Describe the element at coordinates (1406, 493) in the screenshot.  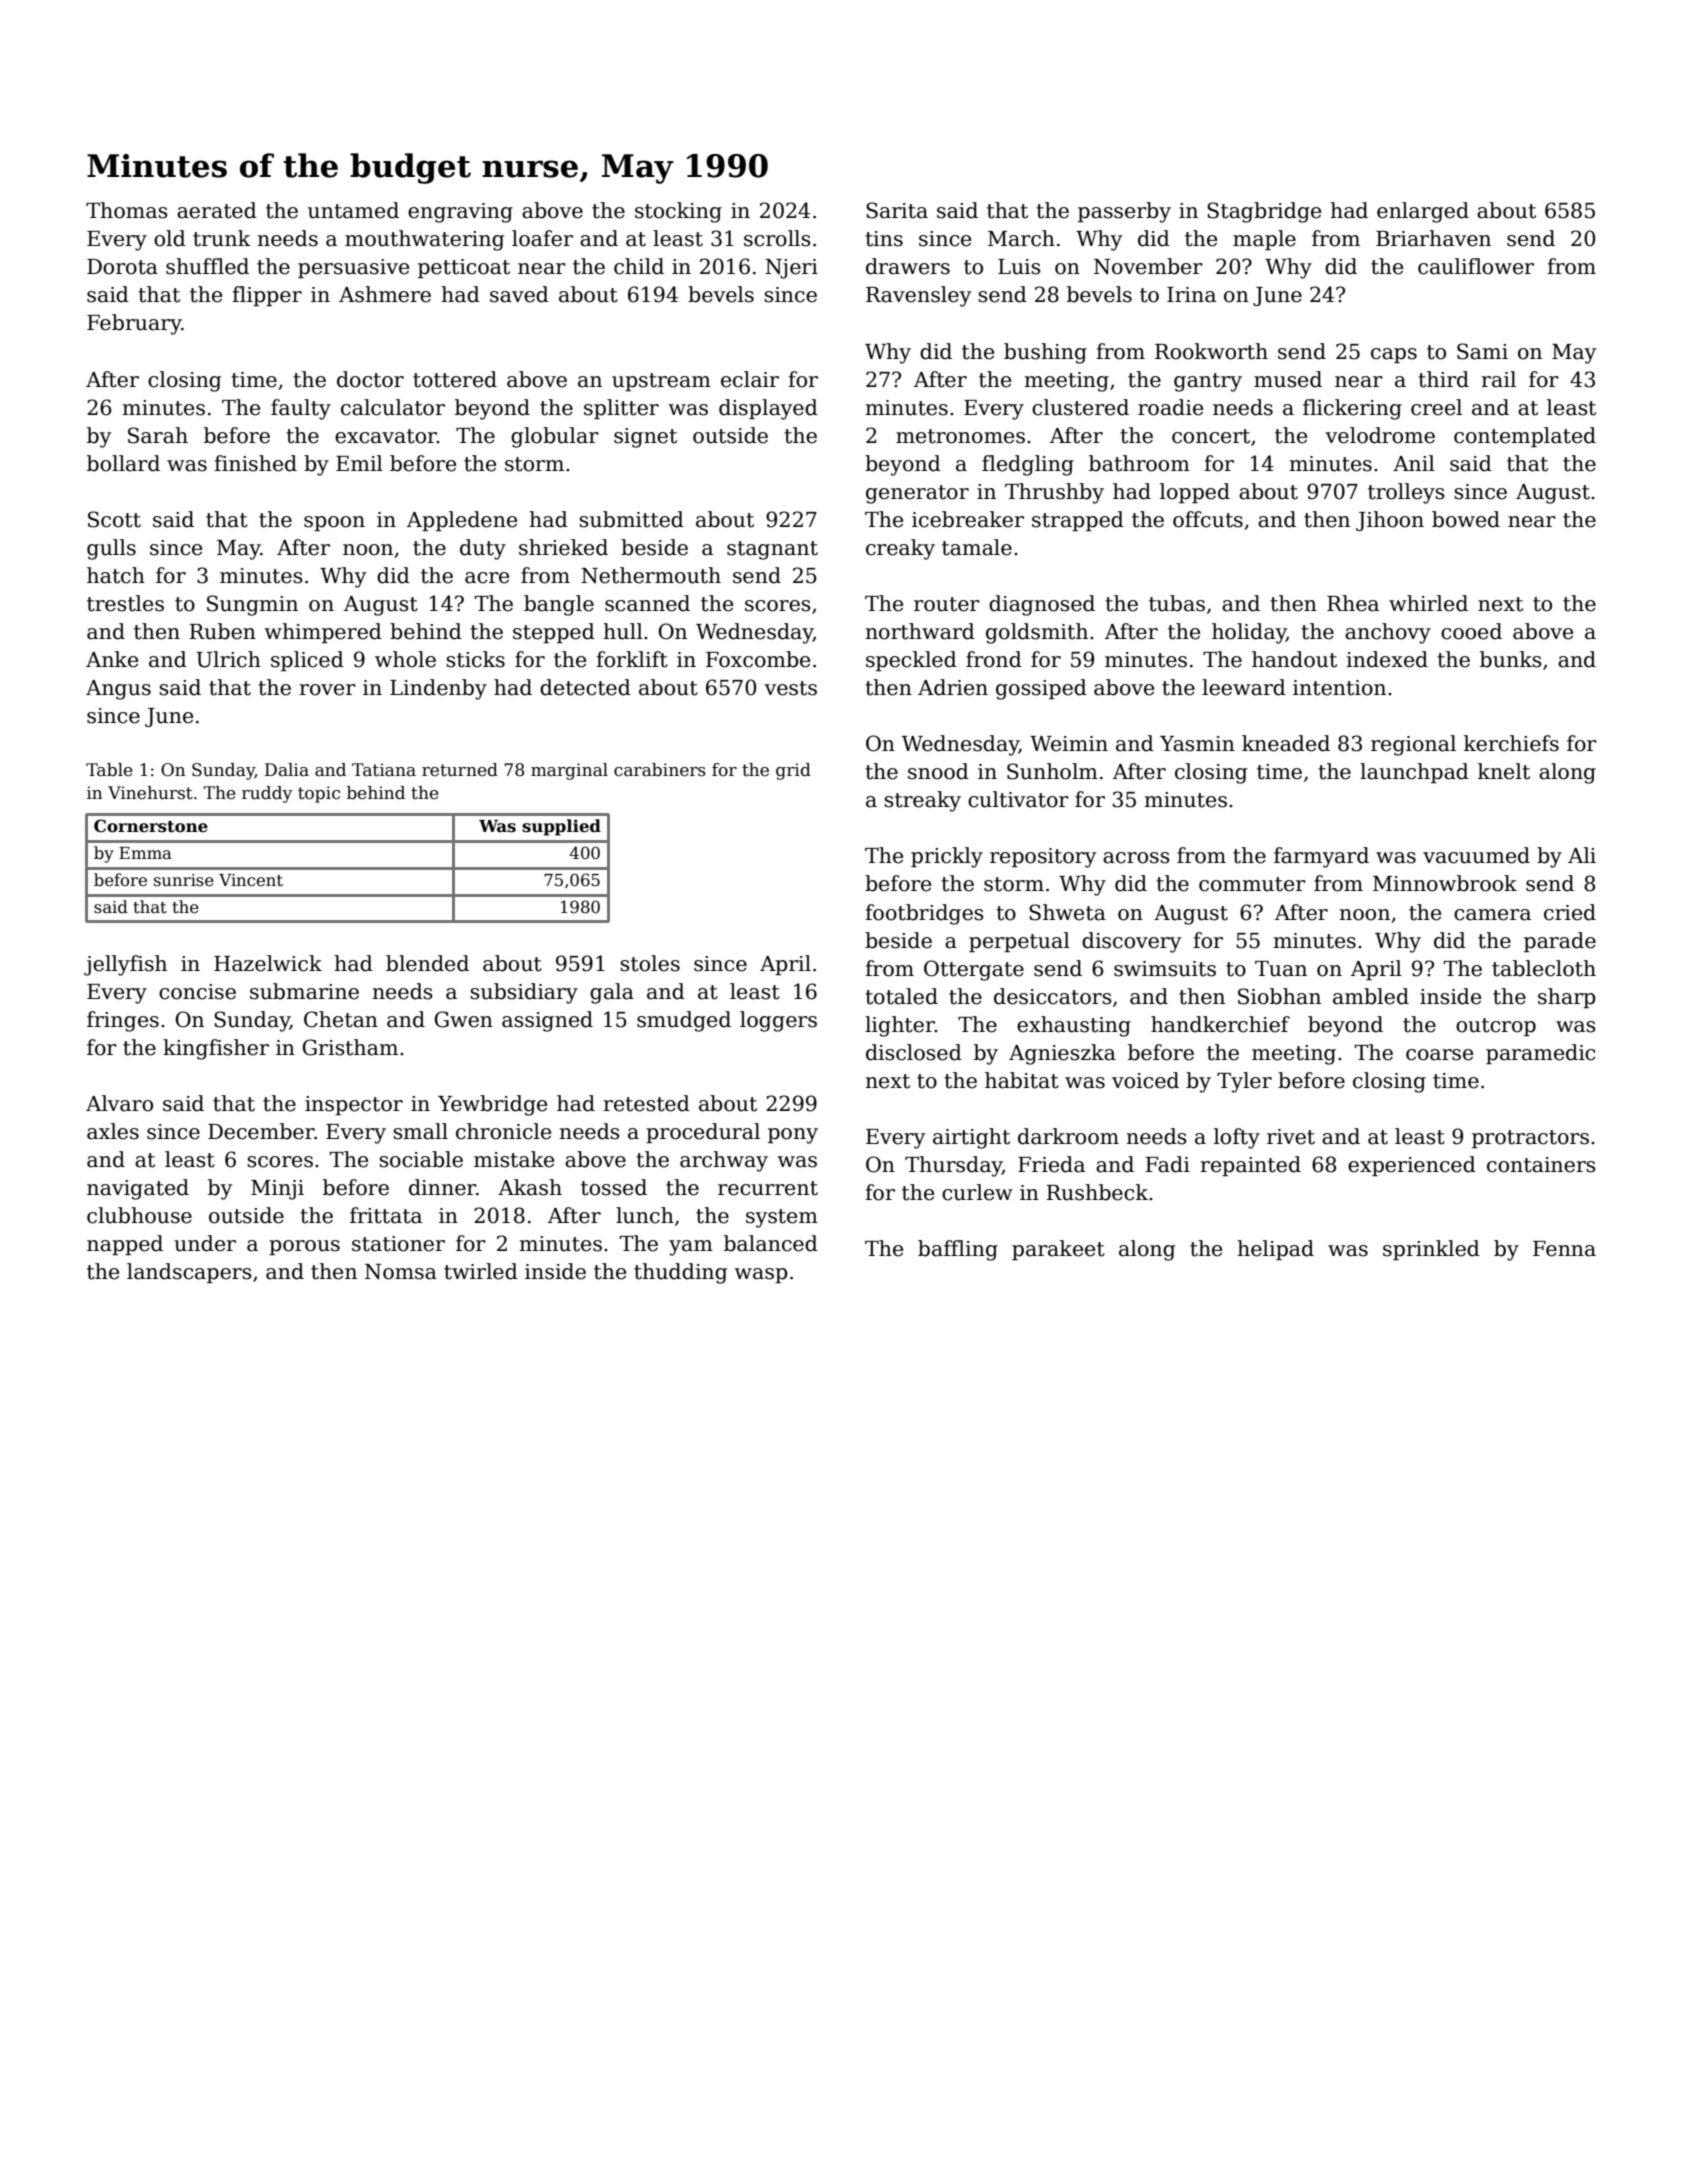
I see `trolleys` at that location.
